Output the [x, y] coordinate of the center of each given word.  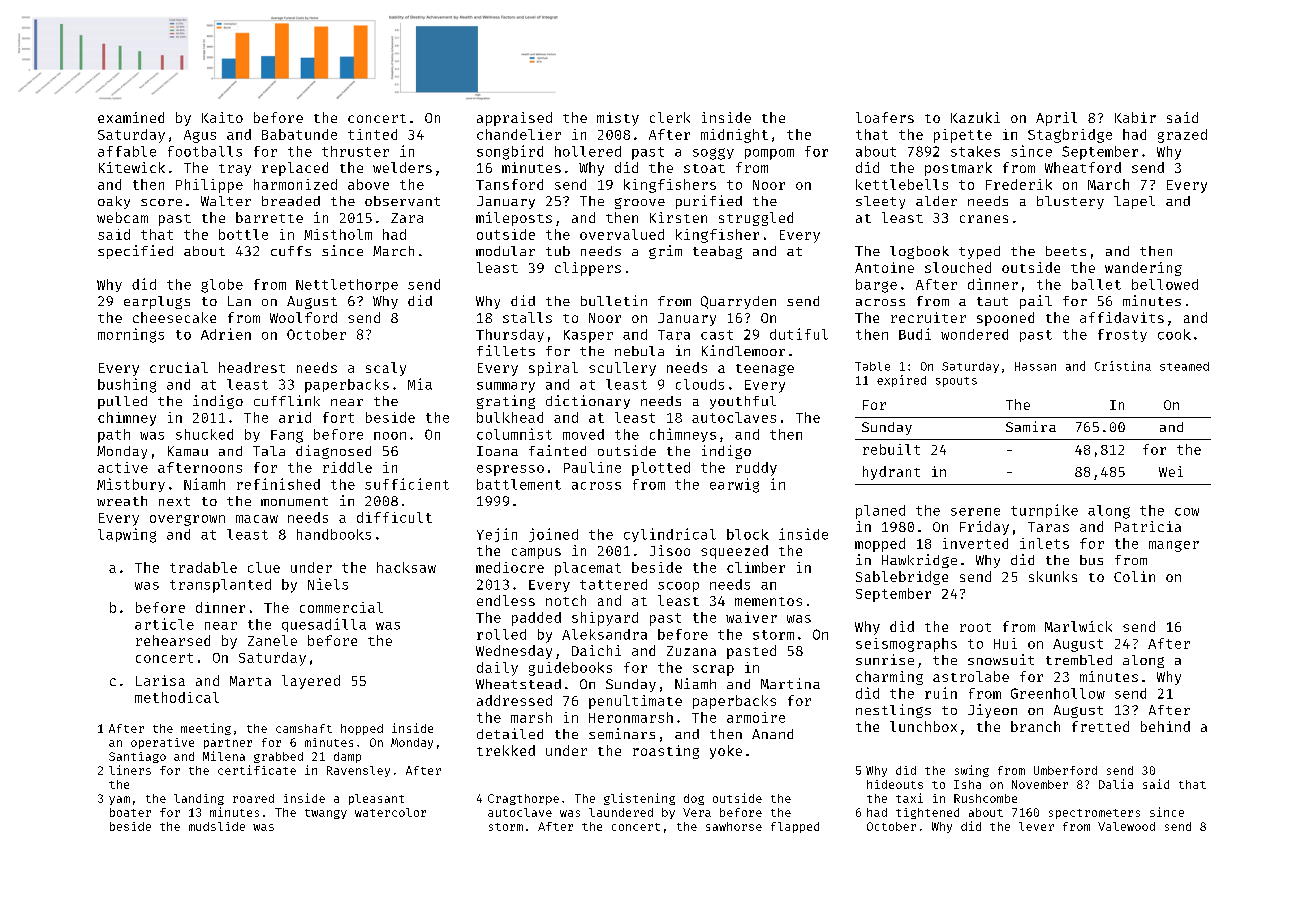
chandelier [519, 134]
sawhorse [734, 826]
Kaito [222, 117]
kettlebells [902, 184]
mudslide [217, 826]
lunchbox [923, 726]
